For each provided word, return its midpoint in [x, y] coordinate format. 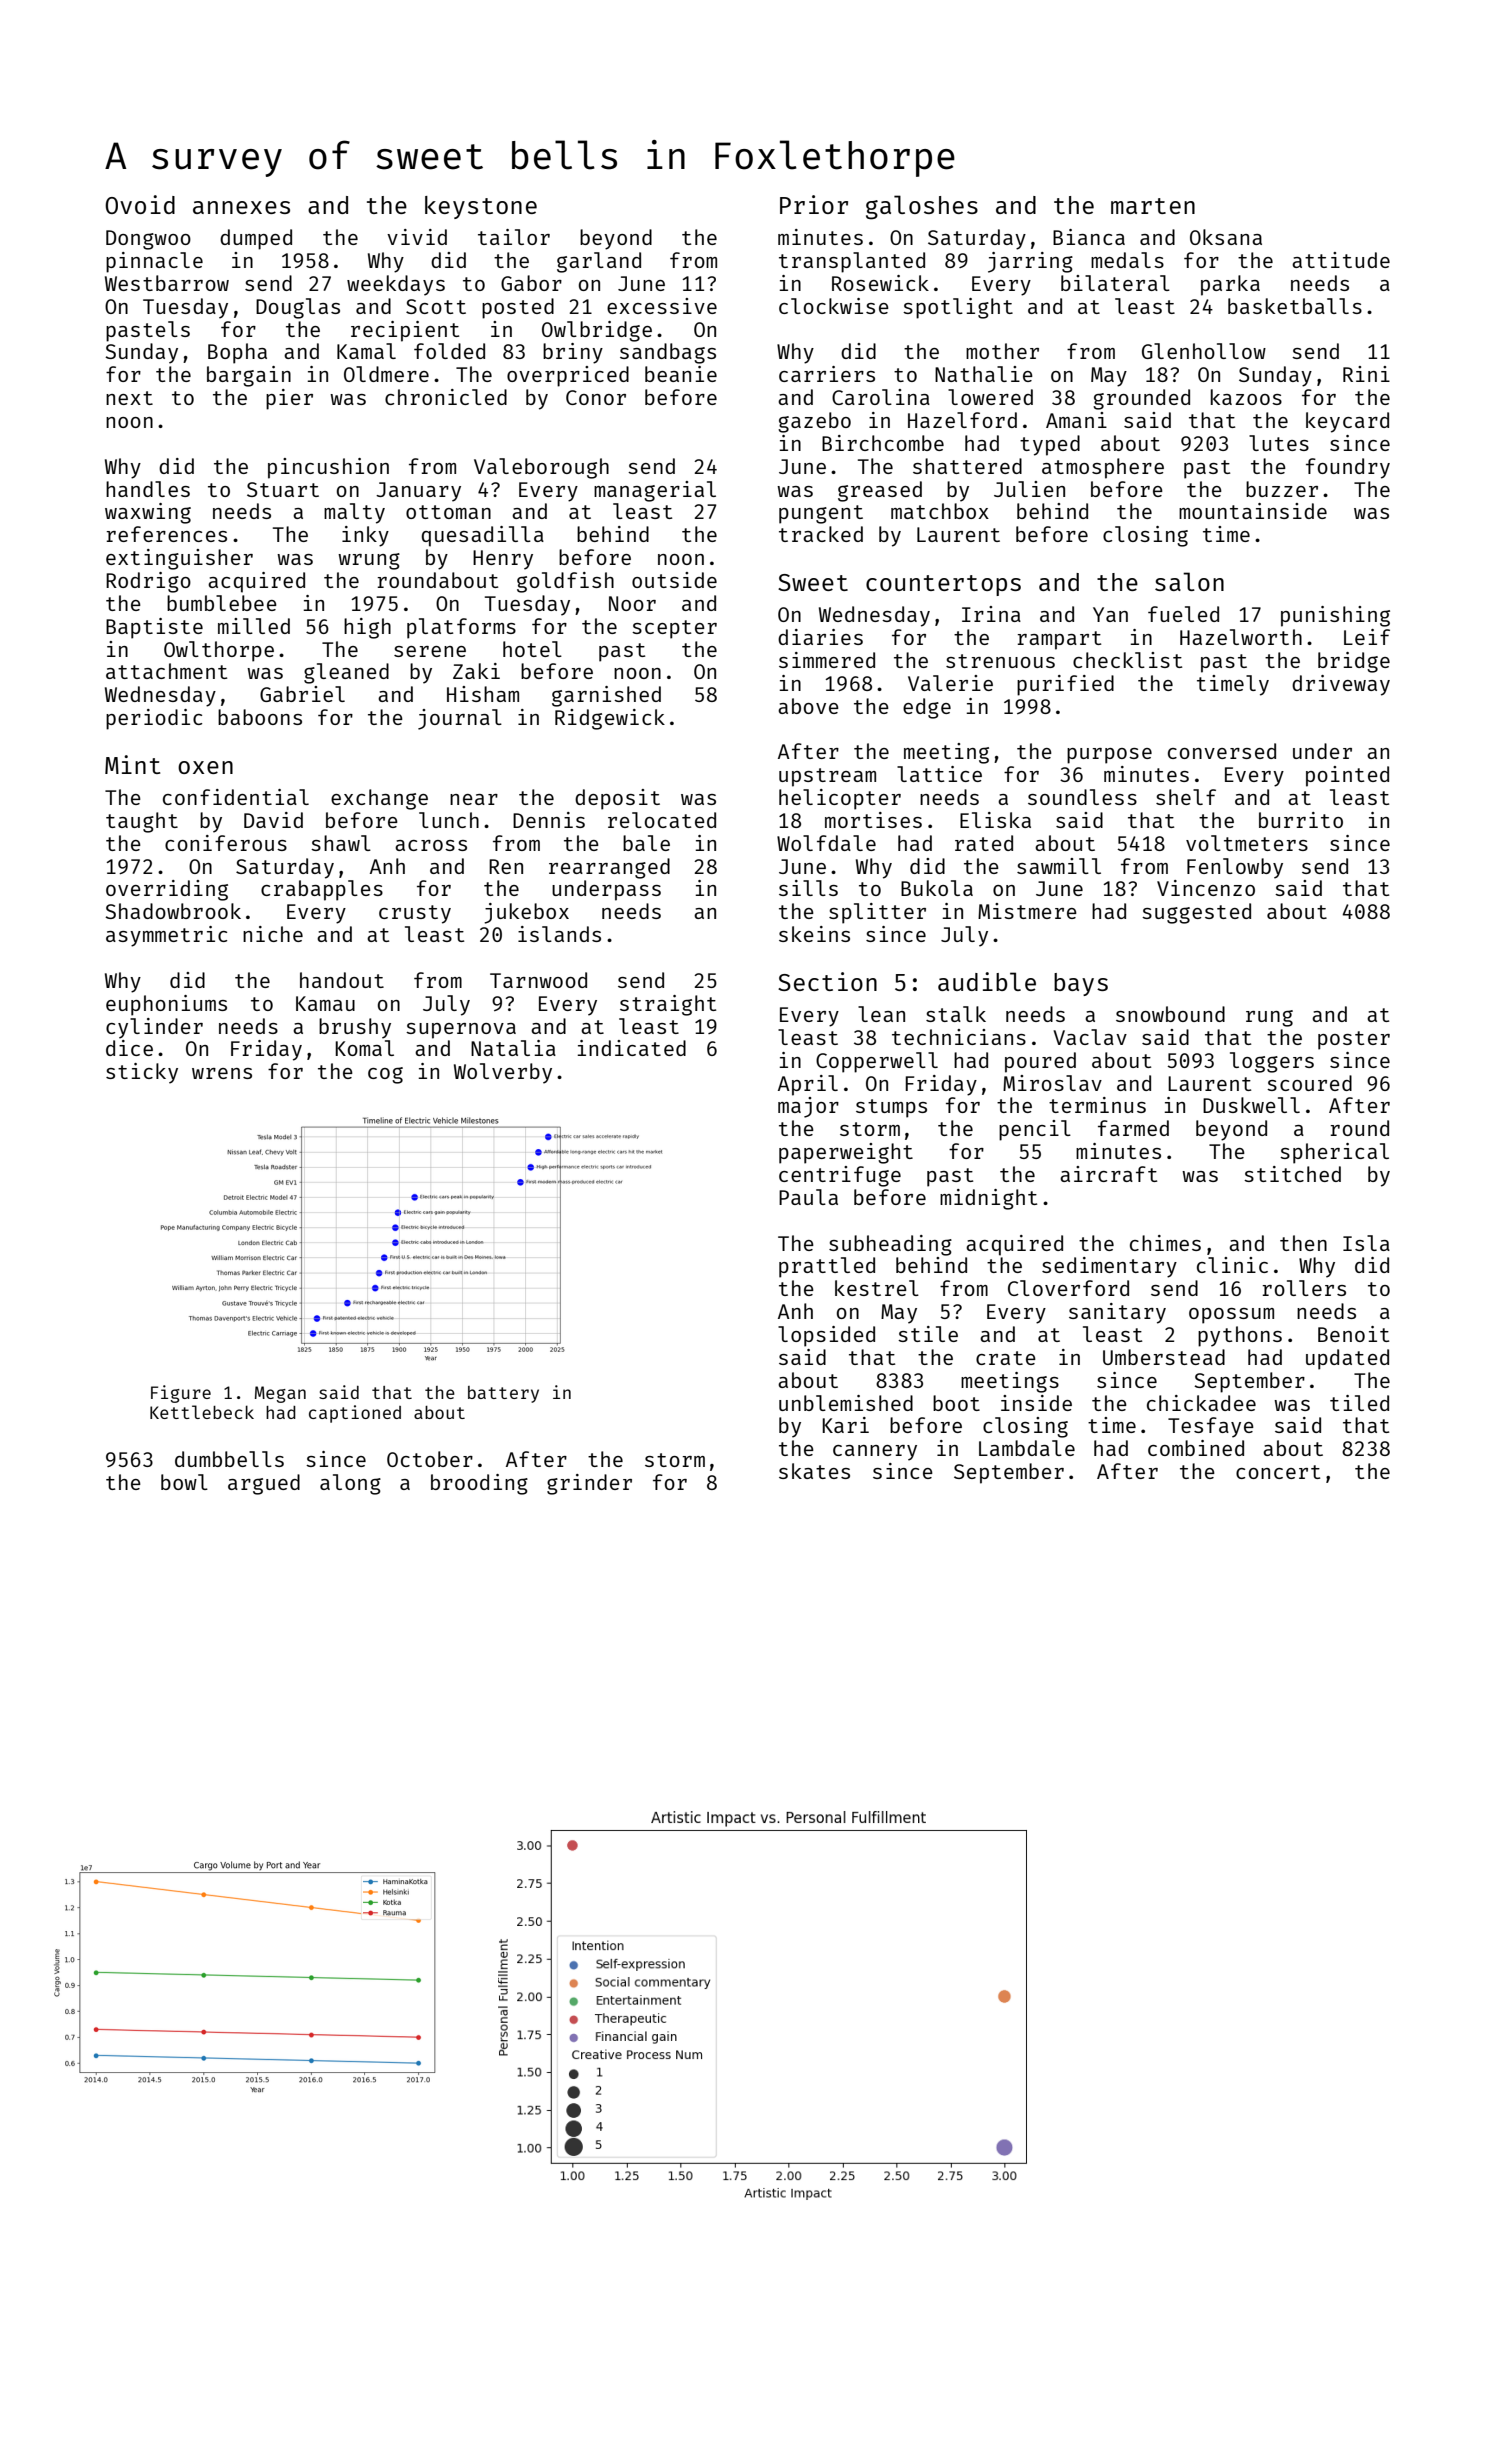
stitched [1292, 1174]
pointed [1347, 776]
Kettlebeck [202, 1412]
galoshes [922, 207]
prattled [827, 1267]
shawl [341, 843]
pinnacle [154, 262]
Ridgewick [610, 719]
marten [1153, 206]
